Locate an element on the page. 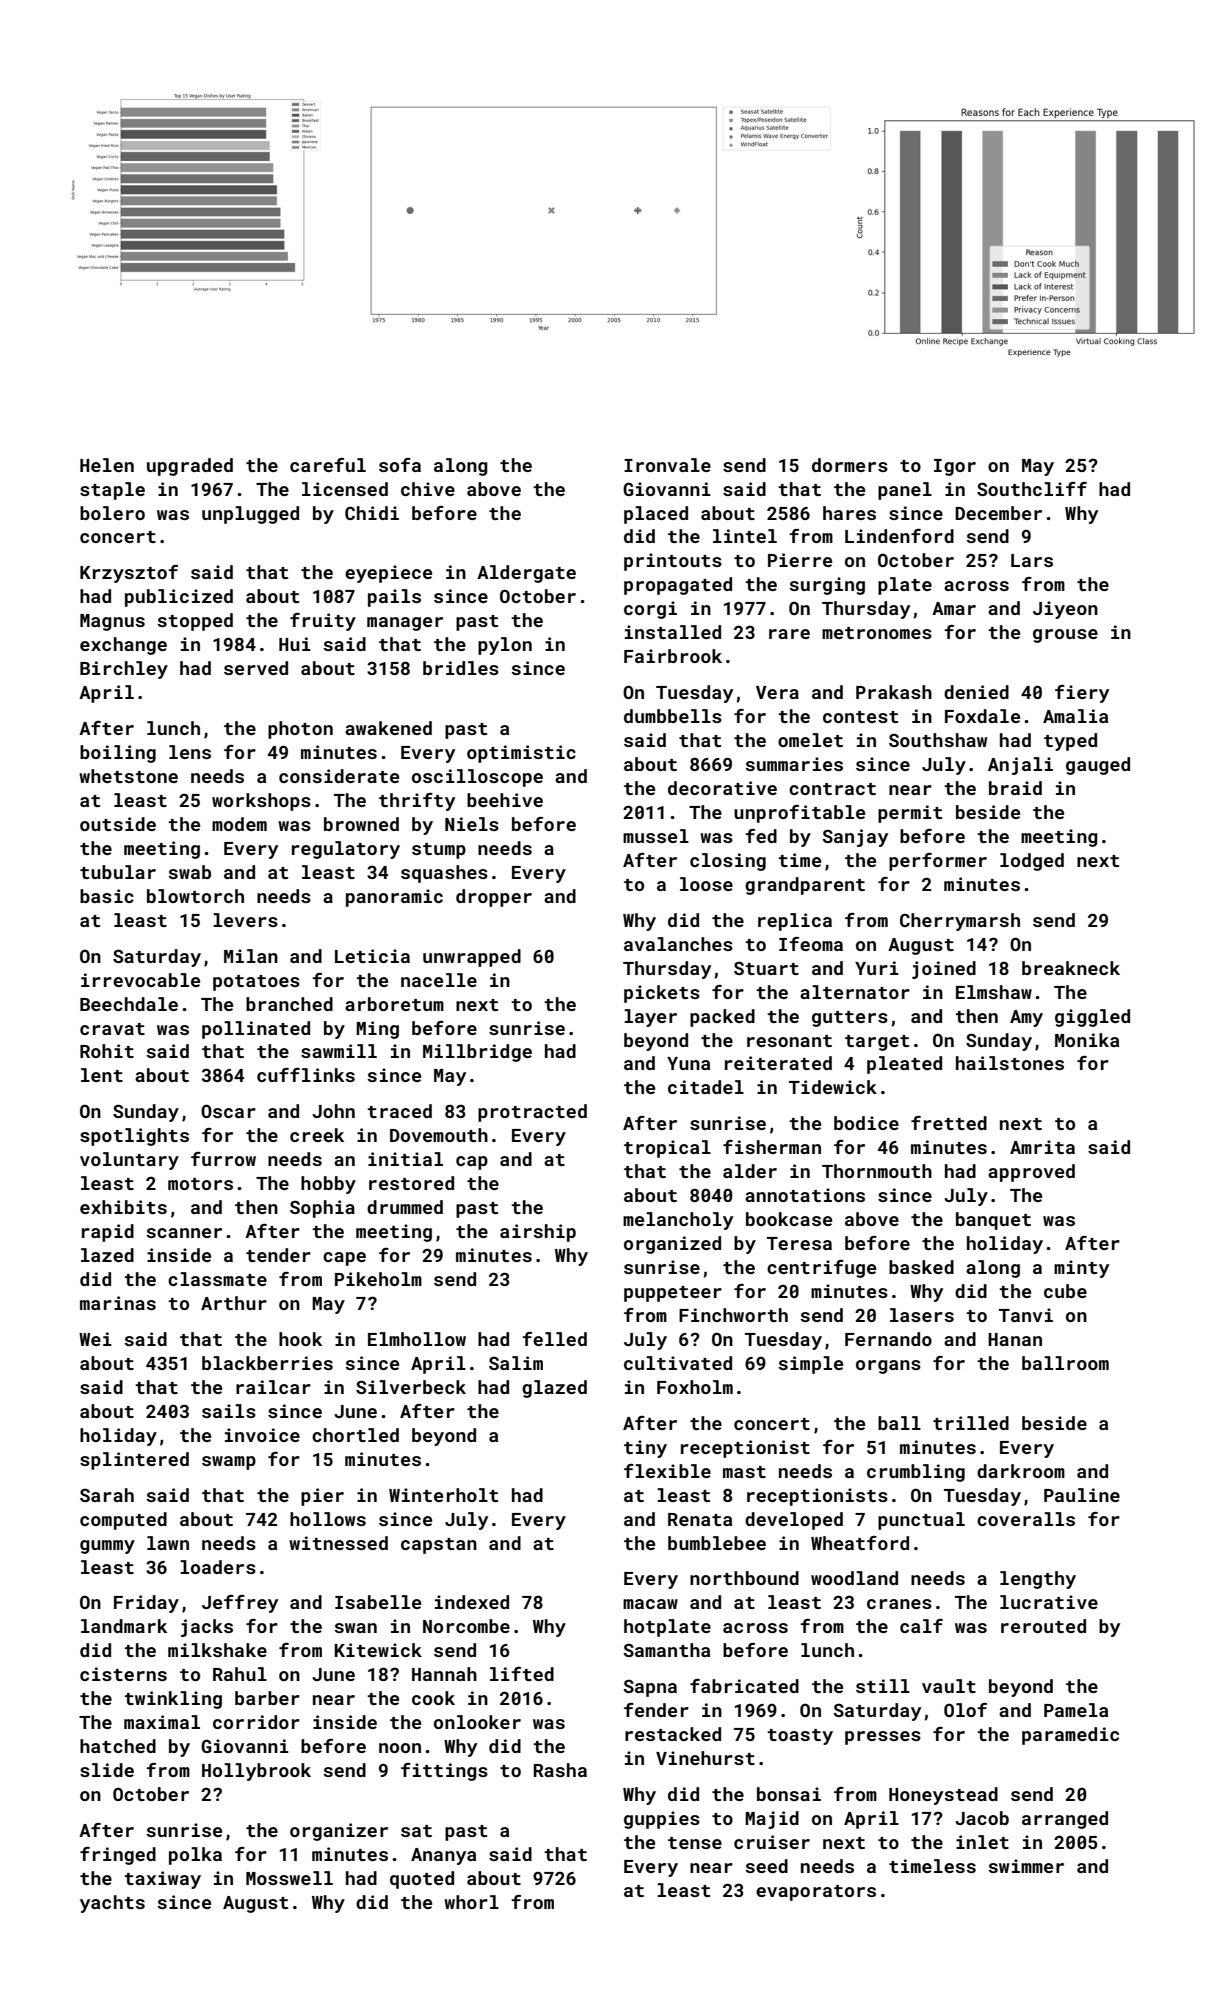 The width and height of the image is (1219, 2008). puppeteer is located at coordinates (673, 1294).
